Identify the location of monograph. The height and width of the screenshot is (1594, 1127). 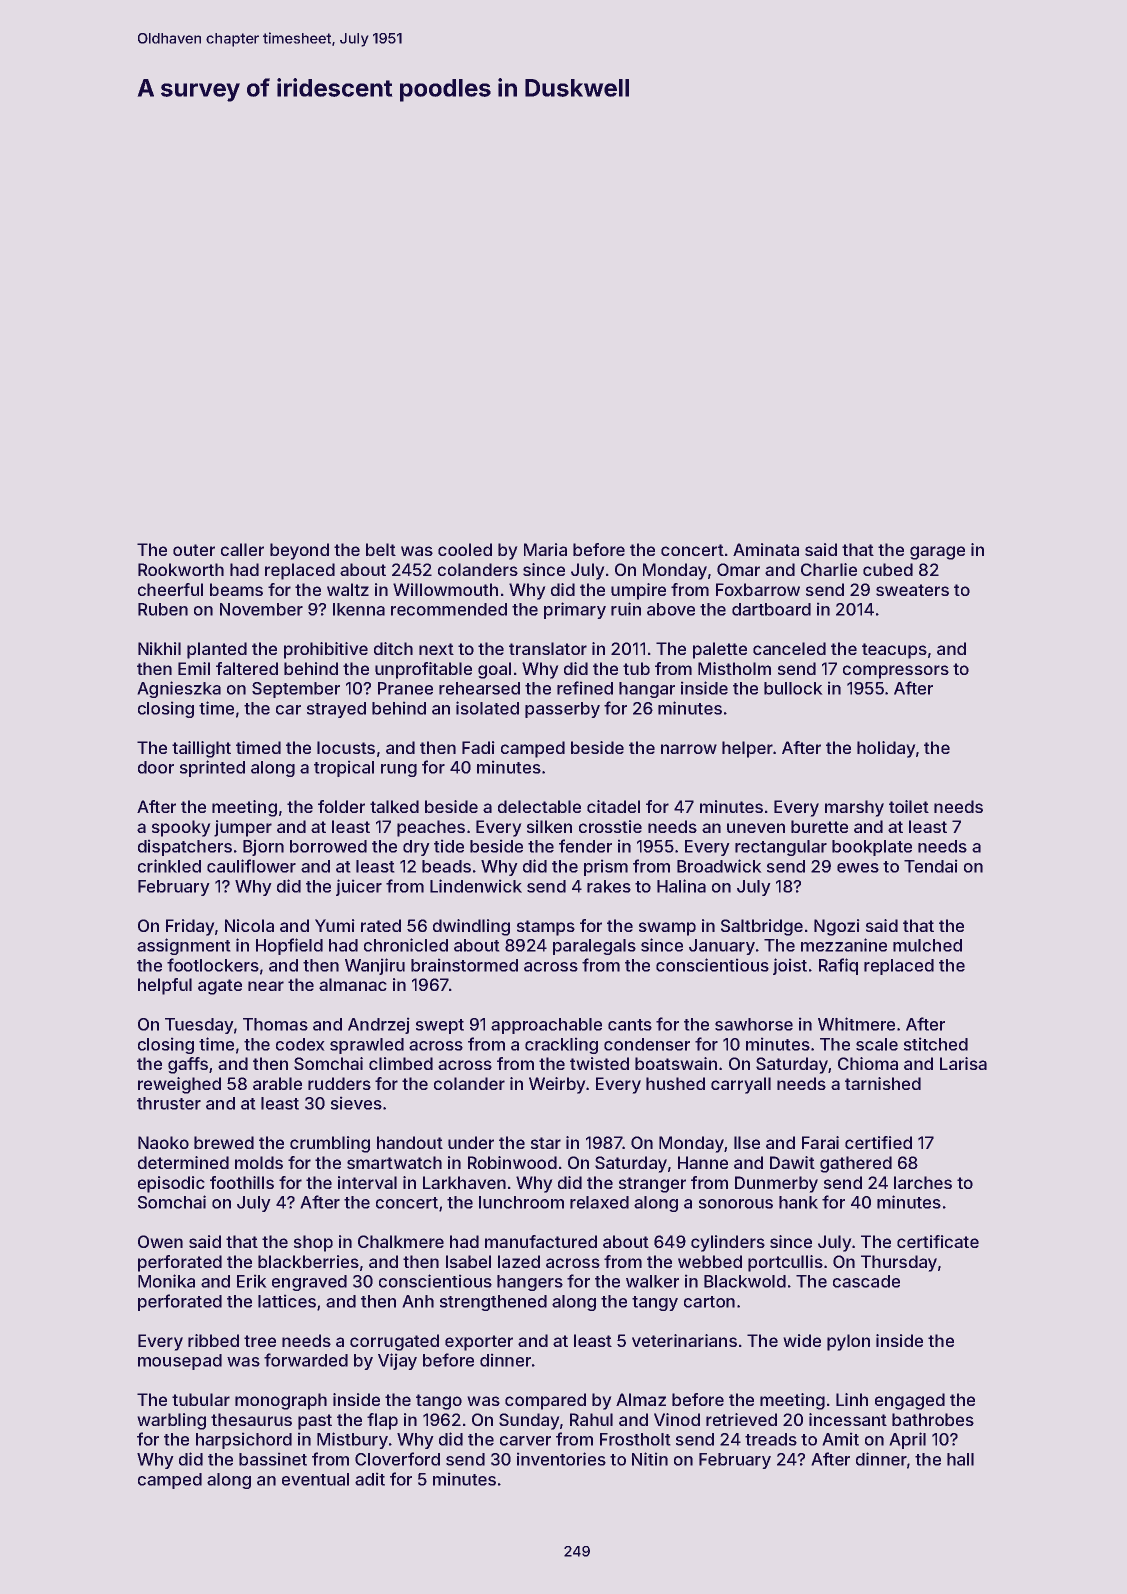
(281, 1401).
